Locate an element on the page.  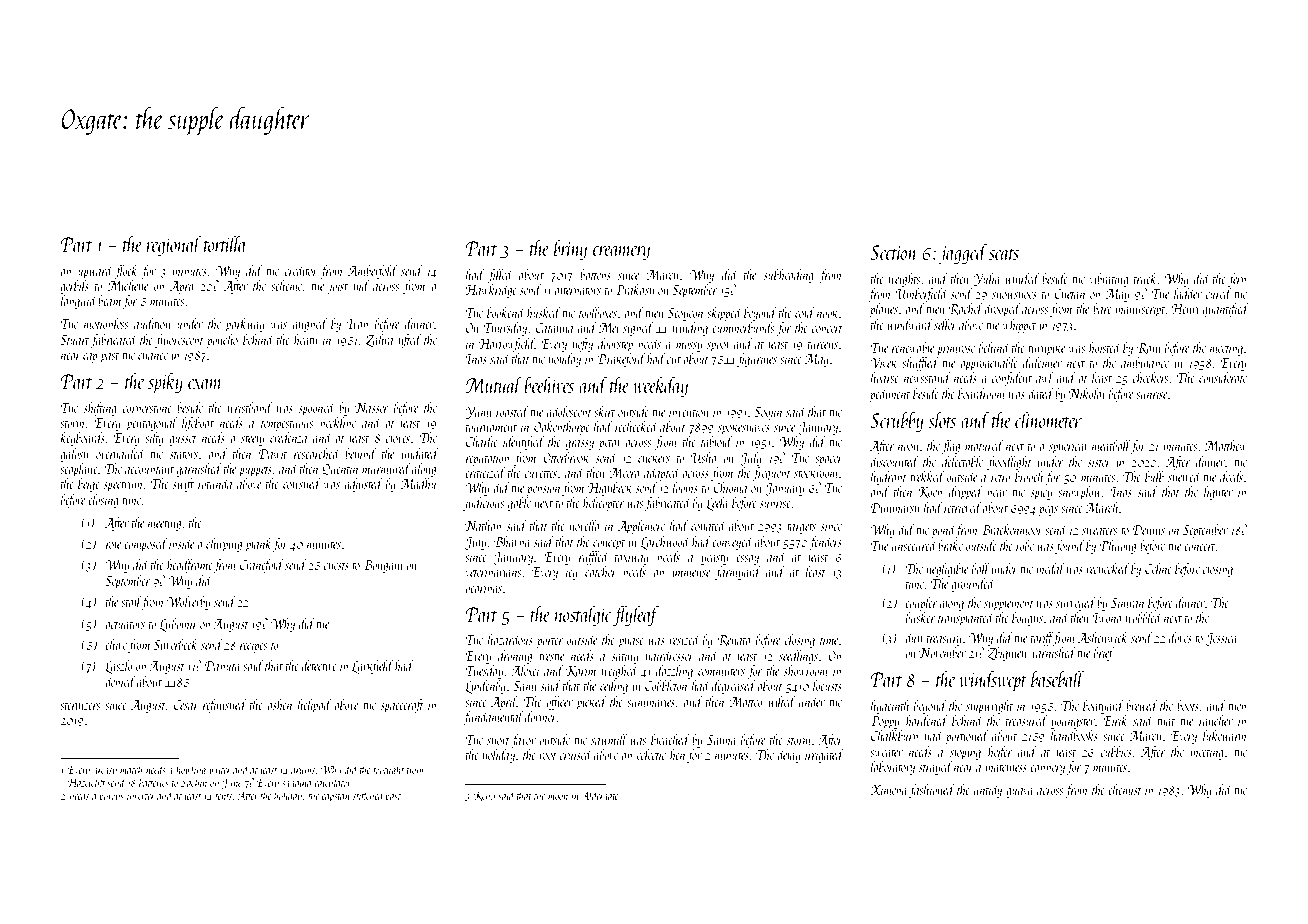
porous is located at coordinates (111, 798).
